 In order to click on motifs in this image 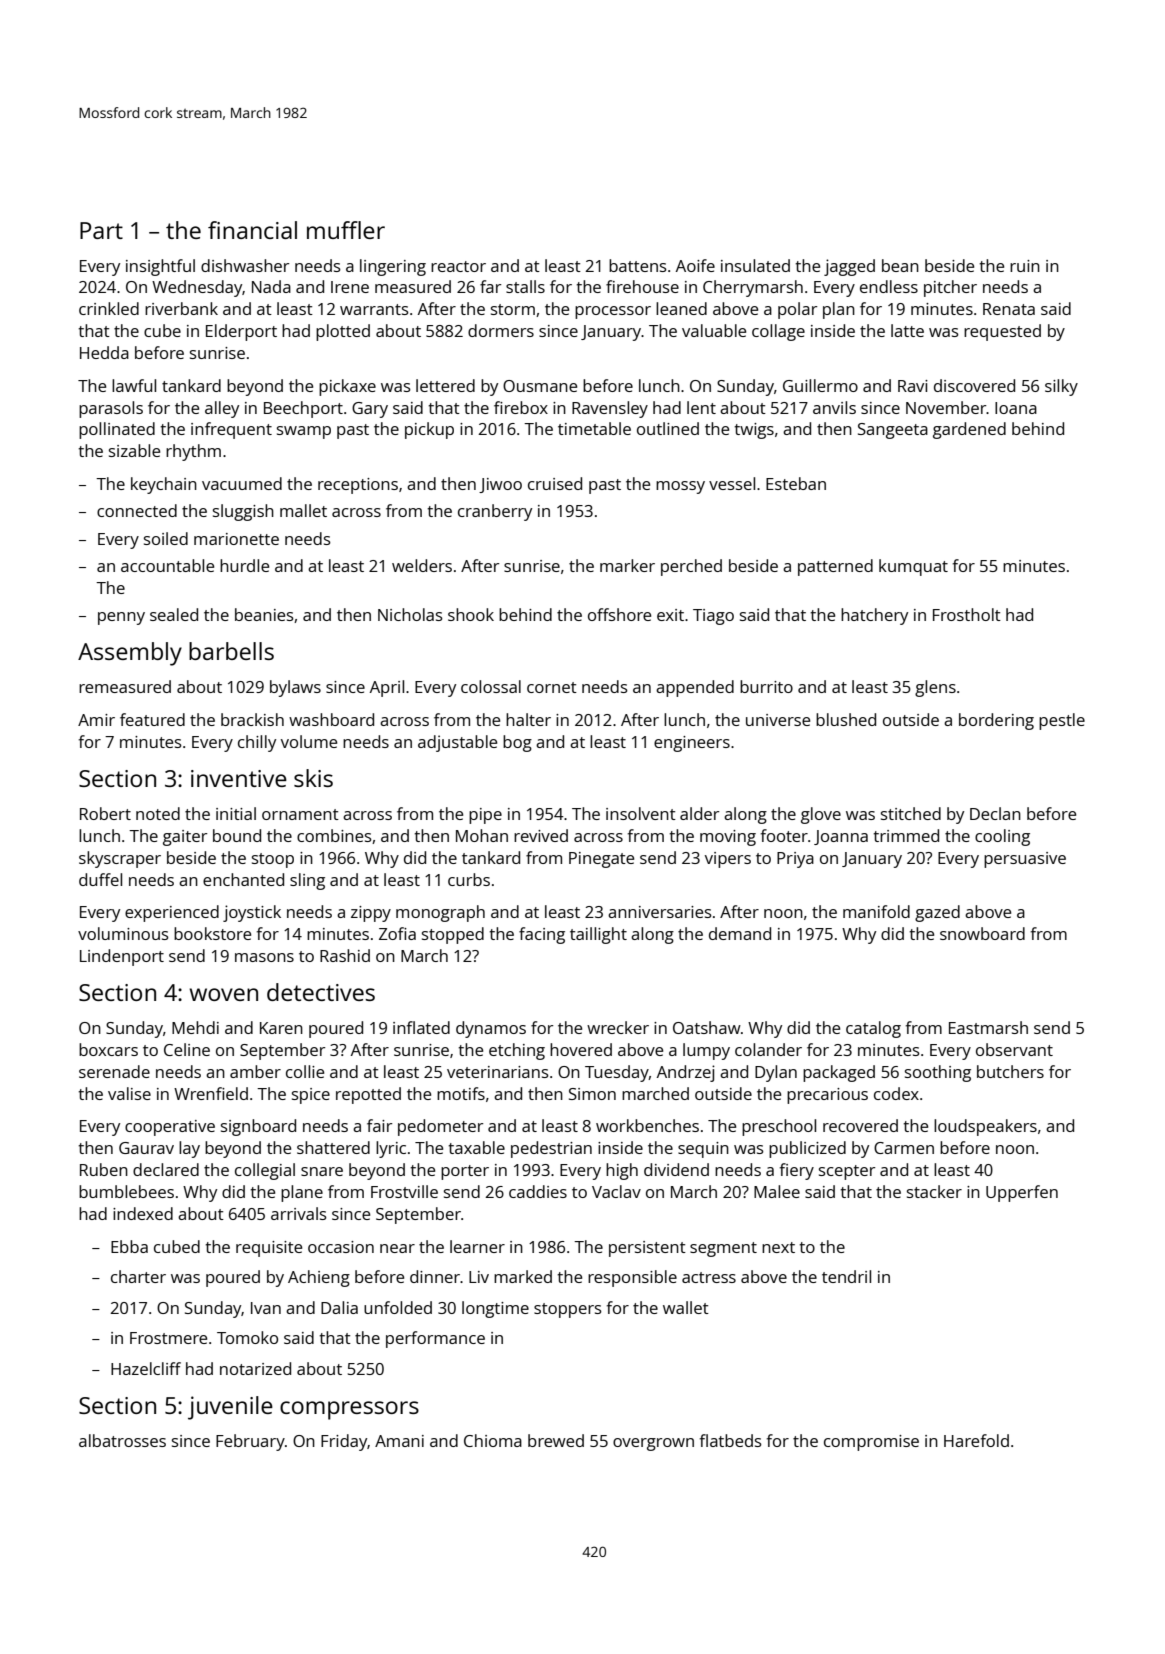, I will do `click(461, 1093)`.
